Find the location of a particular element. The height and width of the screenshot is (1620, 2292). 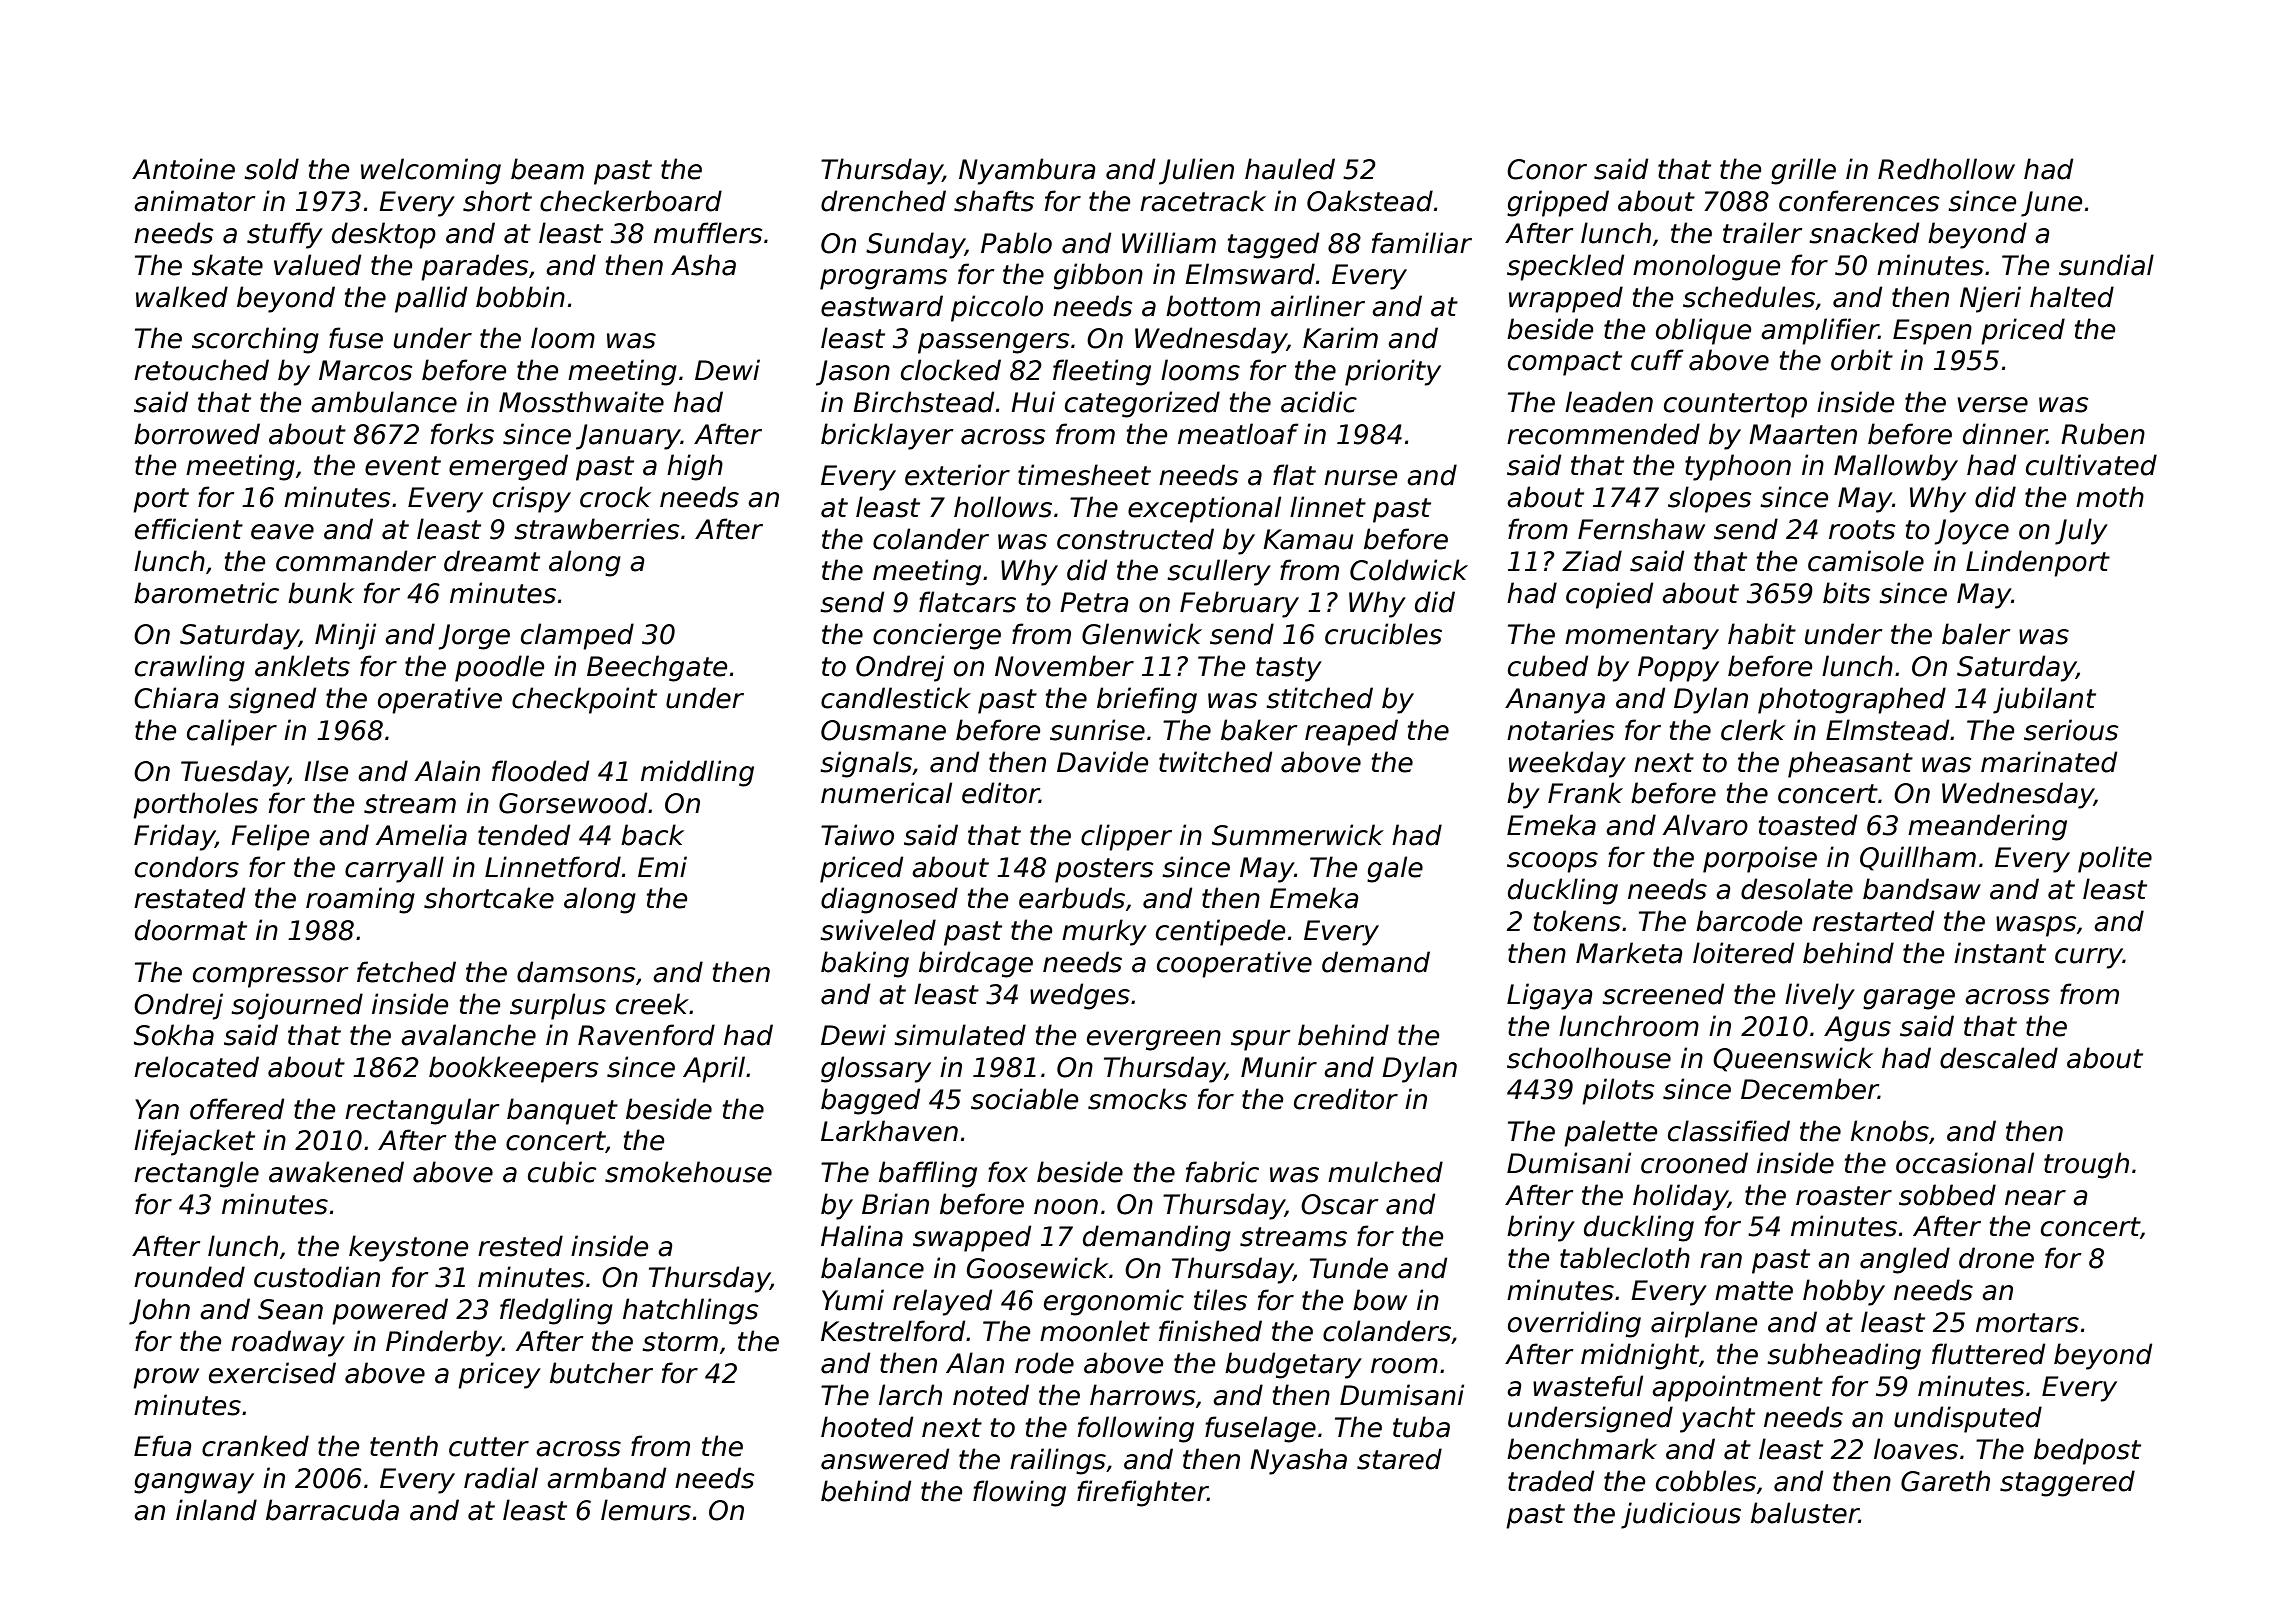

anklets is located at coordinates (302, 666).
